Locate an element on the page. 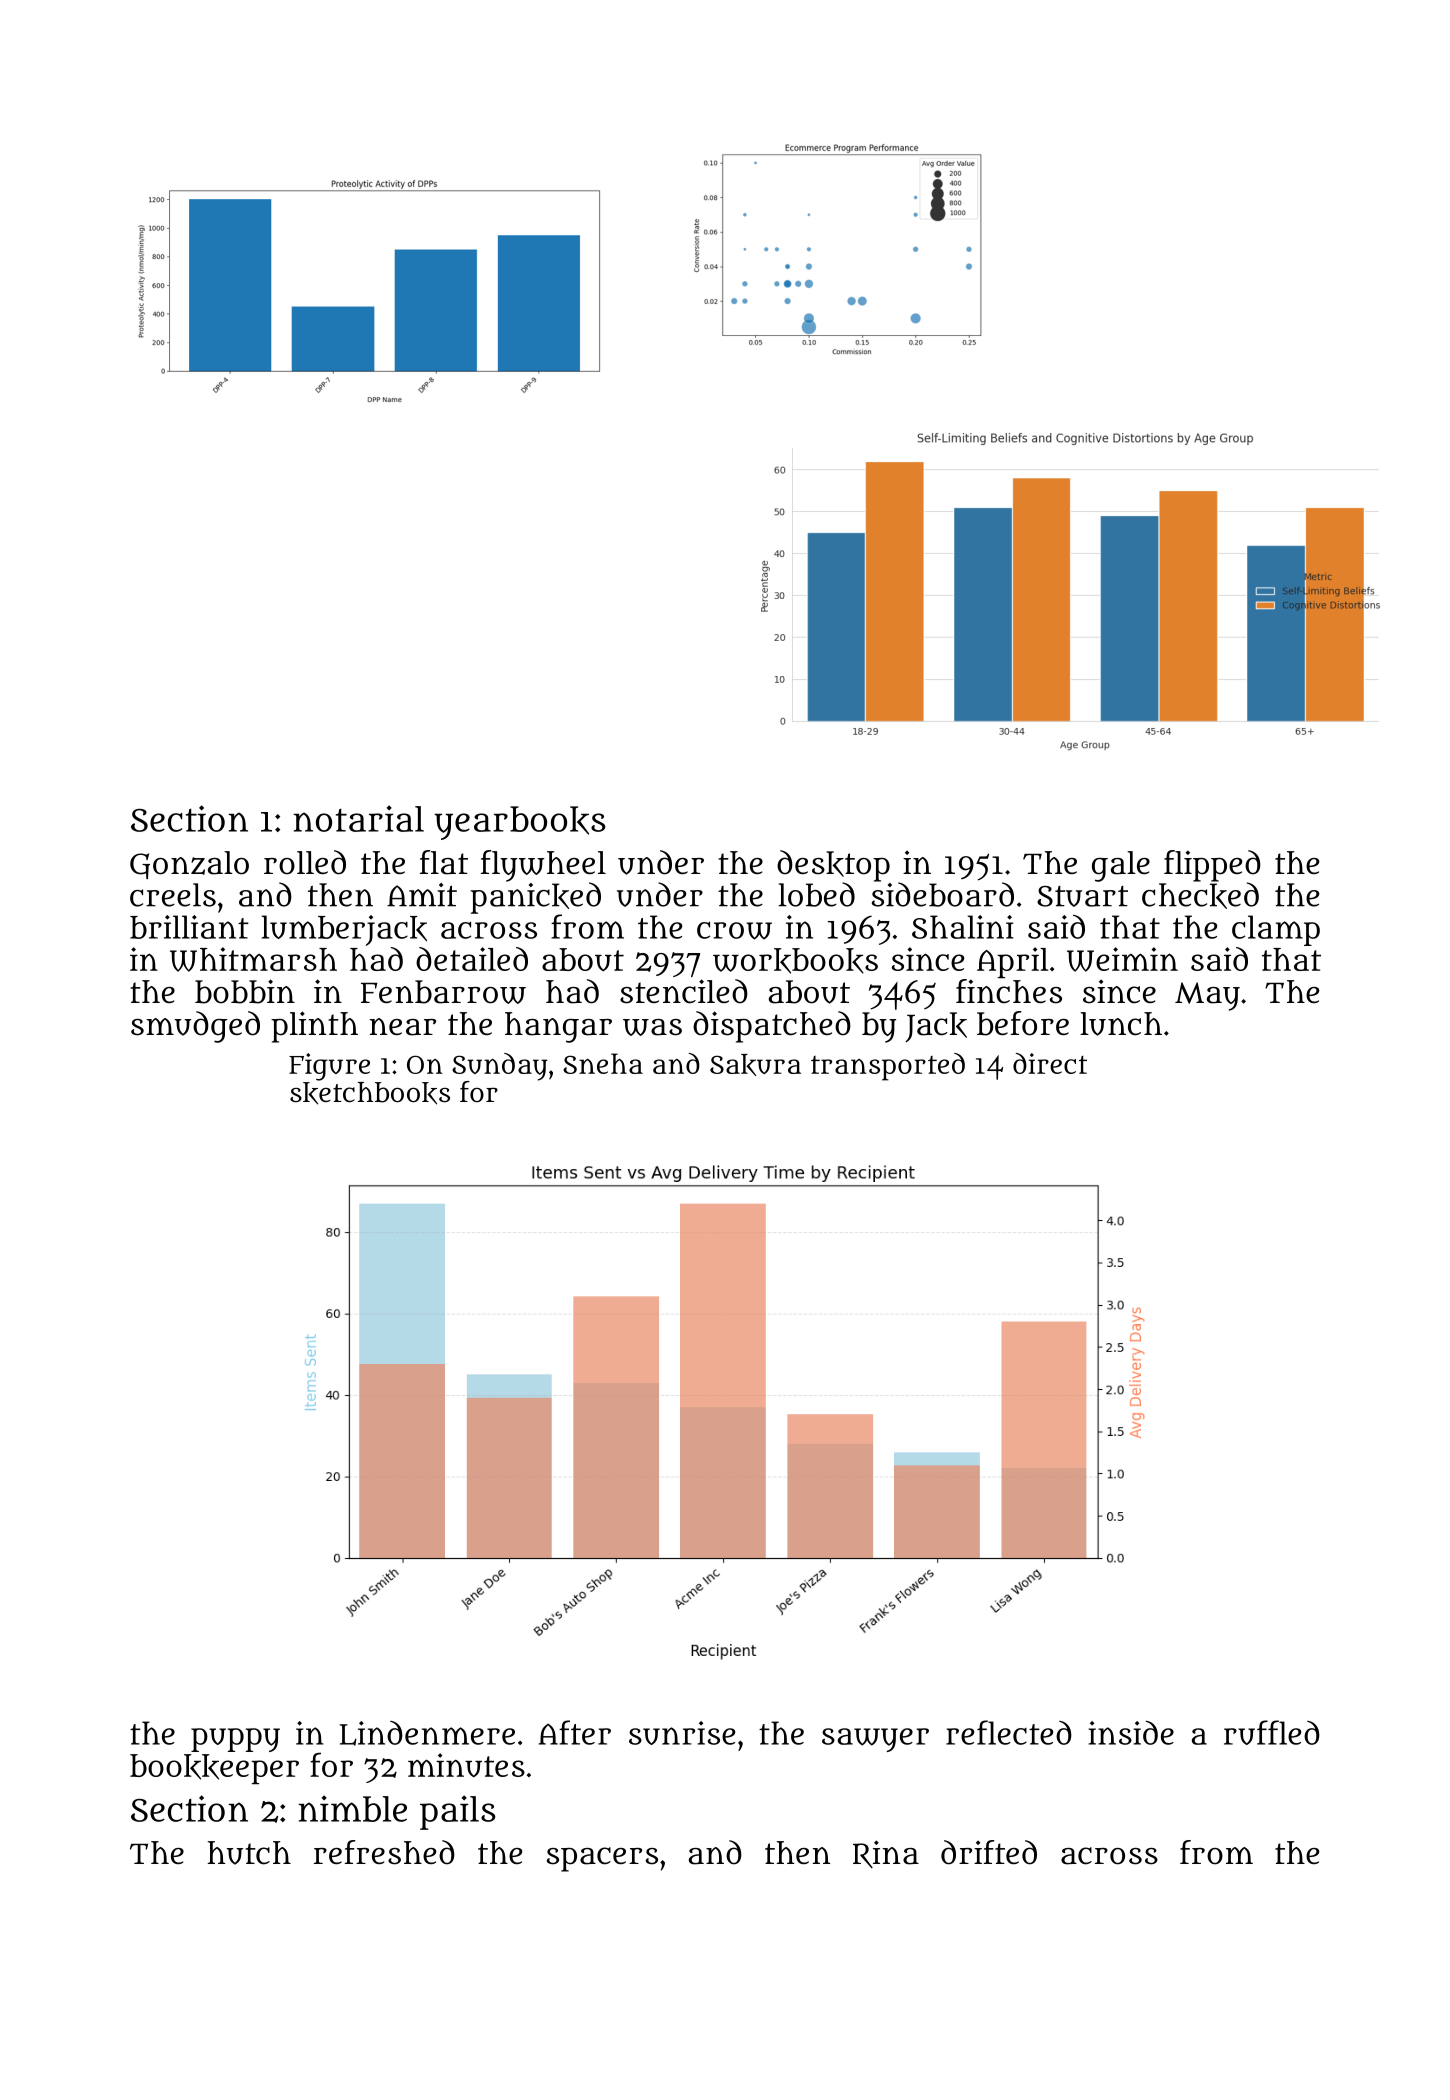 The width and height of the page is (1450, 2100). sunrise is located at coordinates (682, 1733).
